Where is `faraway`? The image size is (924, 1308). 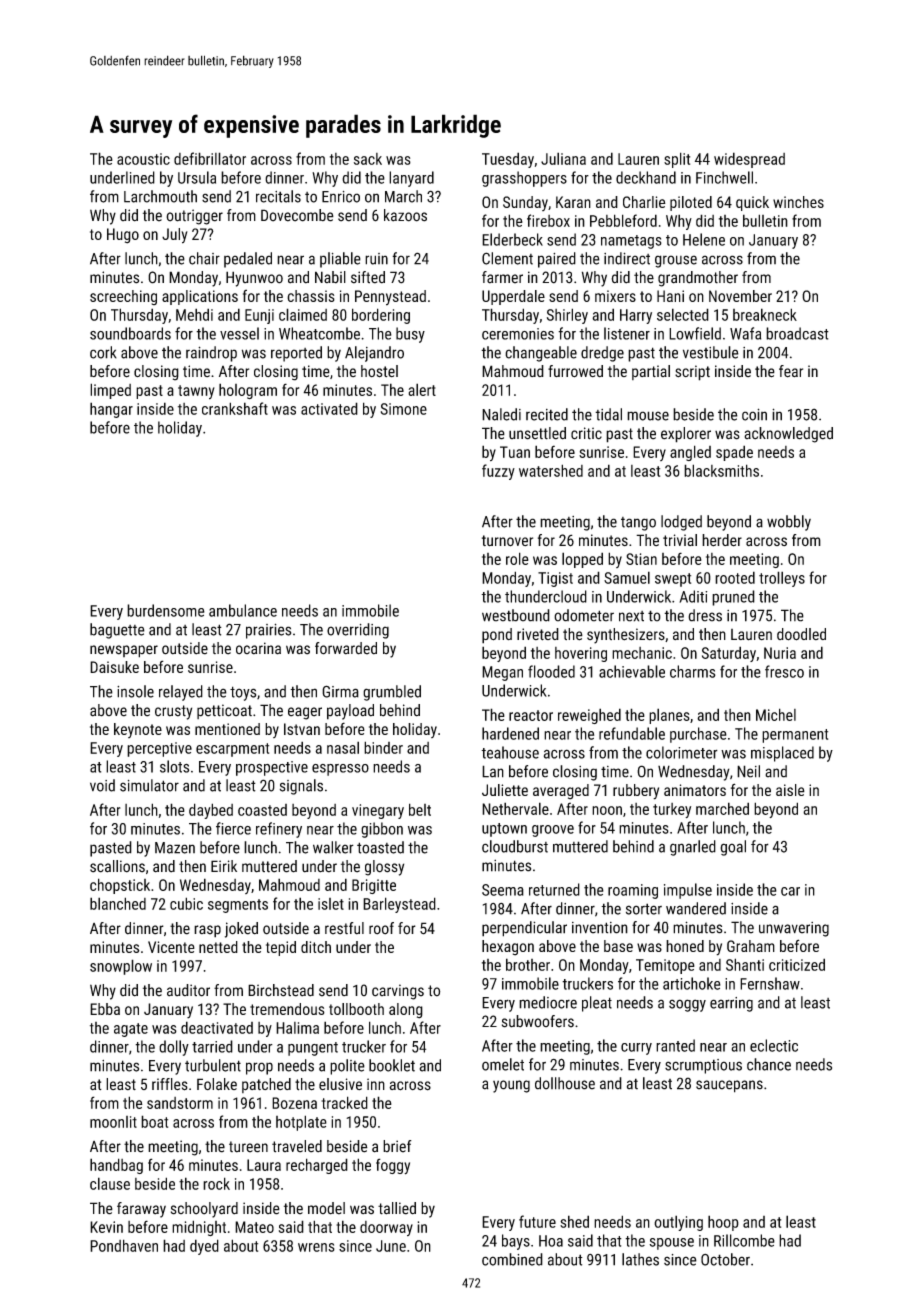
faraway is located at coordinates (141, 1210).
